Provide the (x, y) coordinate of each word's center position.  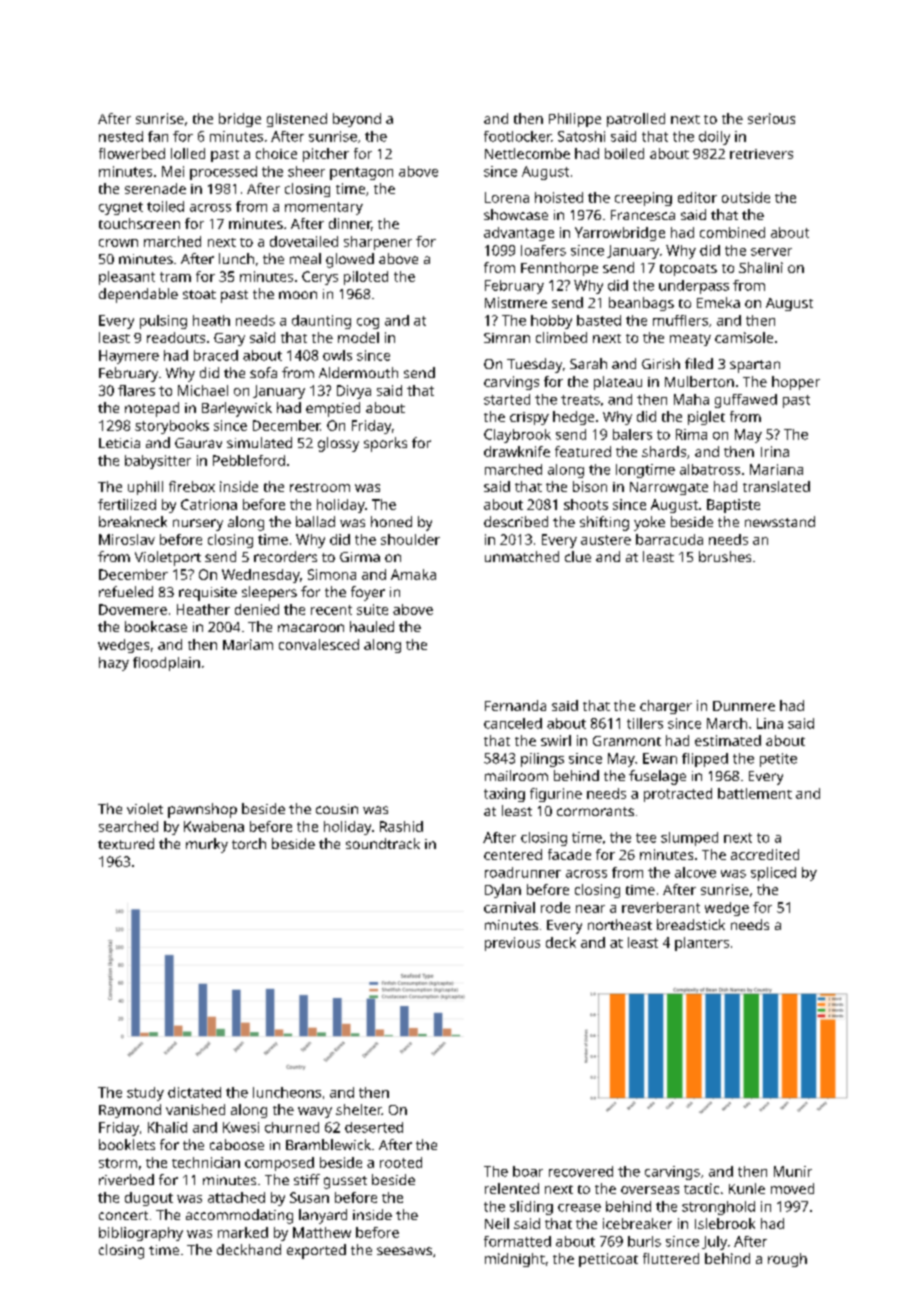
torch (249, 843)
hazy (114, 664)
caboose (237, 1144)
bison (590, 486)
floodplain (166, 664)
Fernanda (515, 705)
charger (666, 707)
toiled (165, 206)
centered (513, 854)
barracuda (669, 539)
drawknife (517, 451)
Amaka (413, 574)
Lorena (507, 197)
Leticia (119, 443)
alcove (695, 872)
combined (732, 232)
